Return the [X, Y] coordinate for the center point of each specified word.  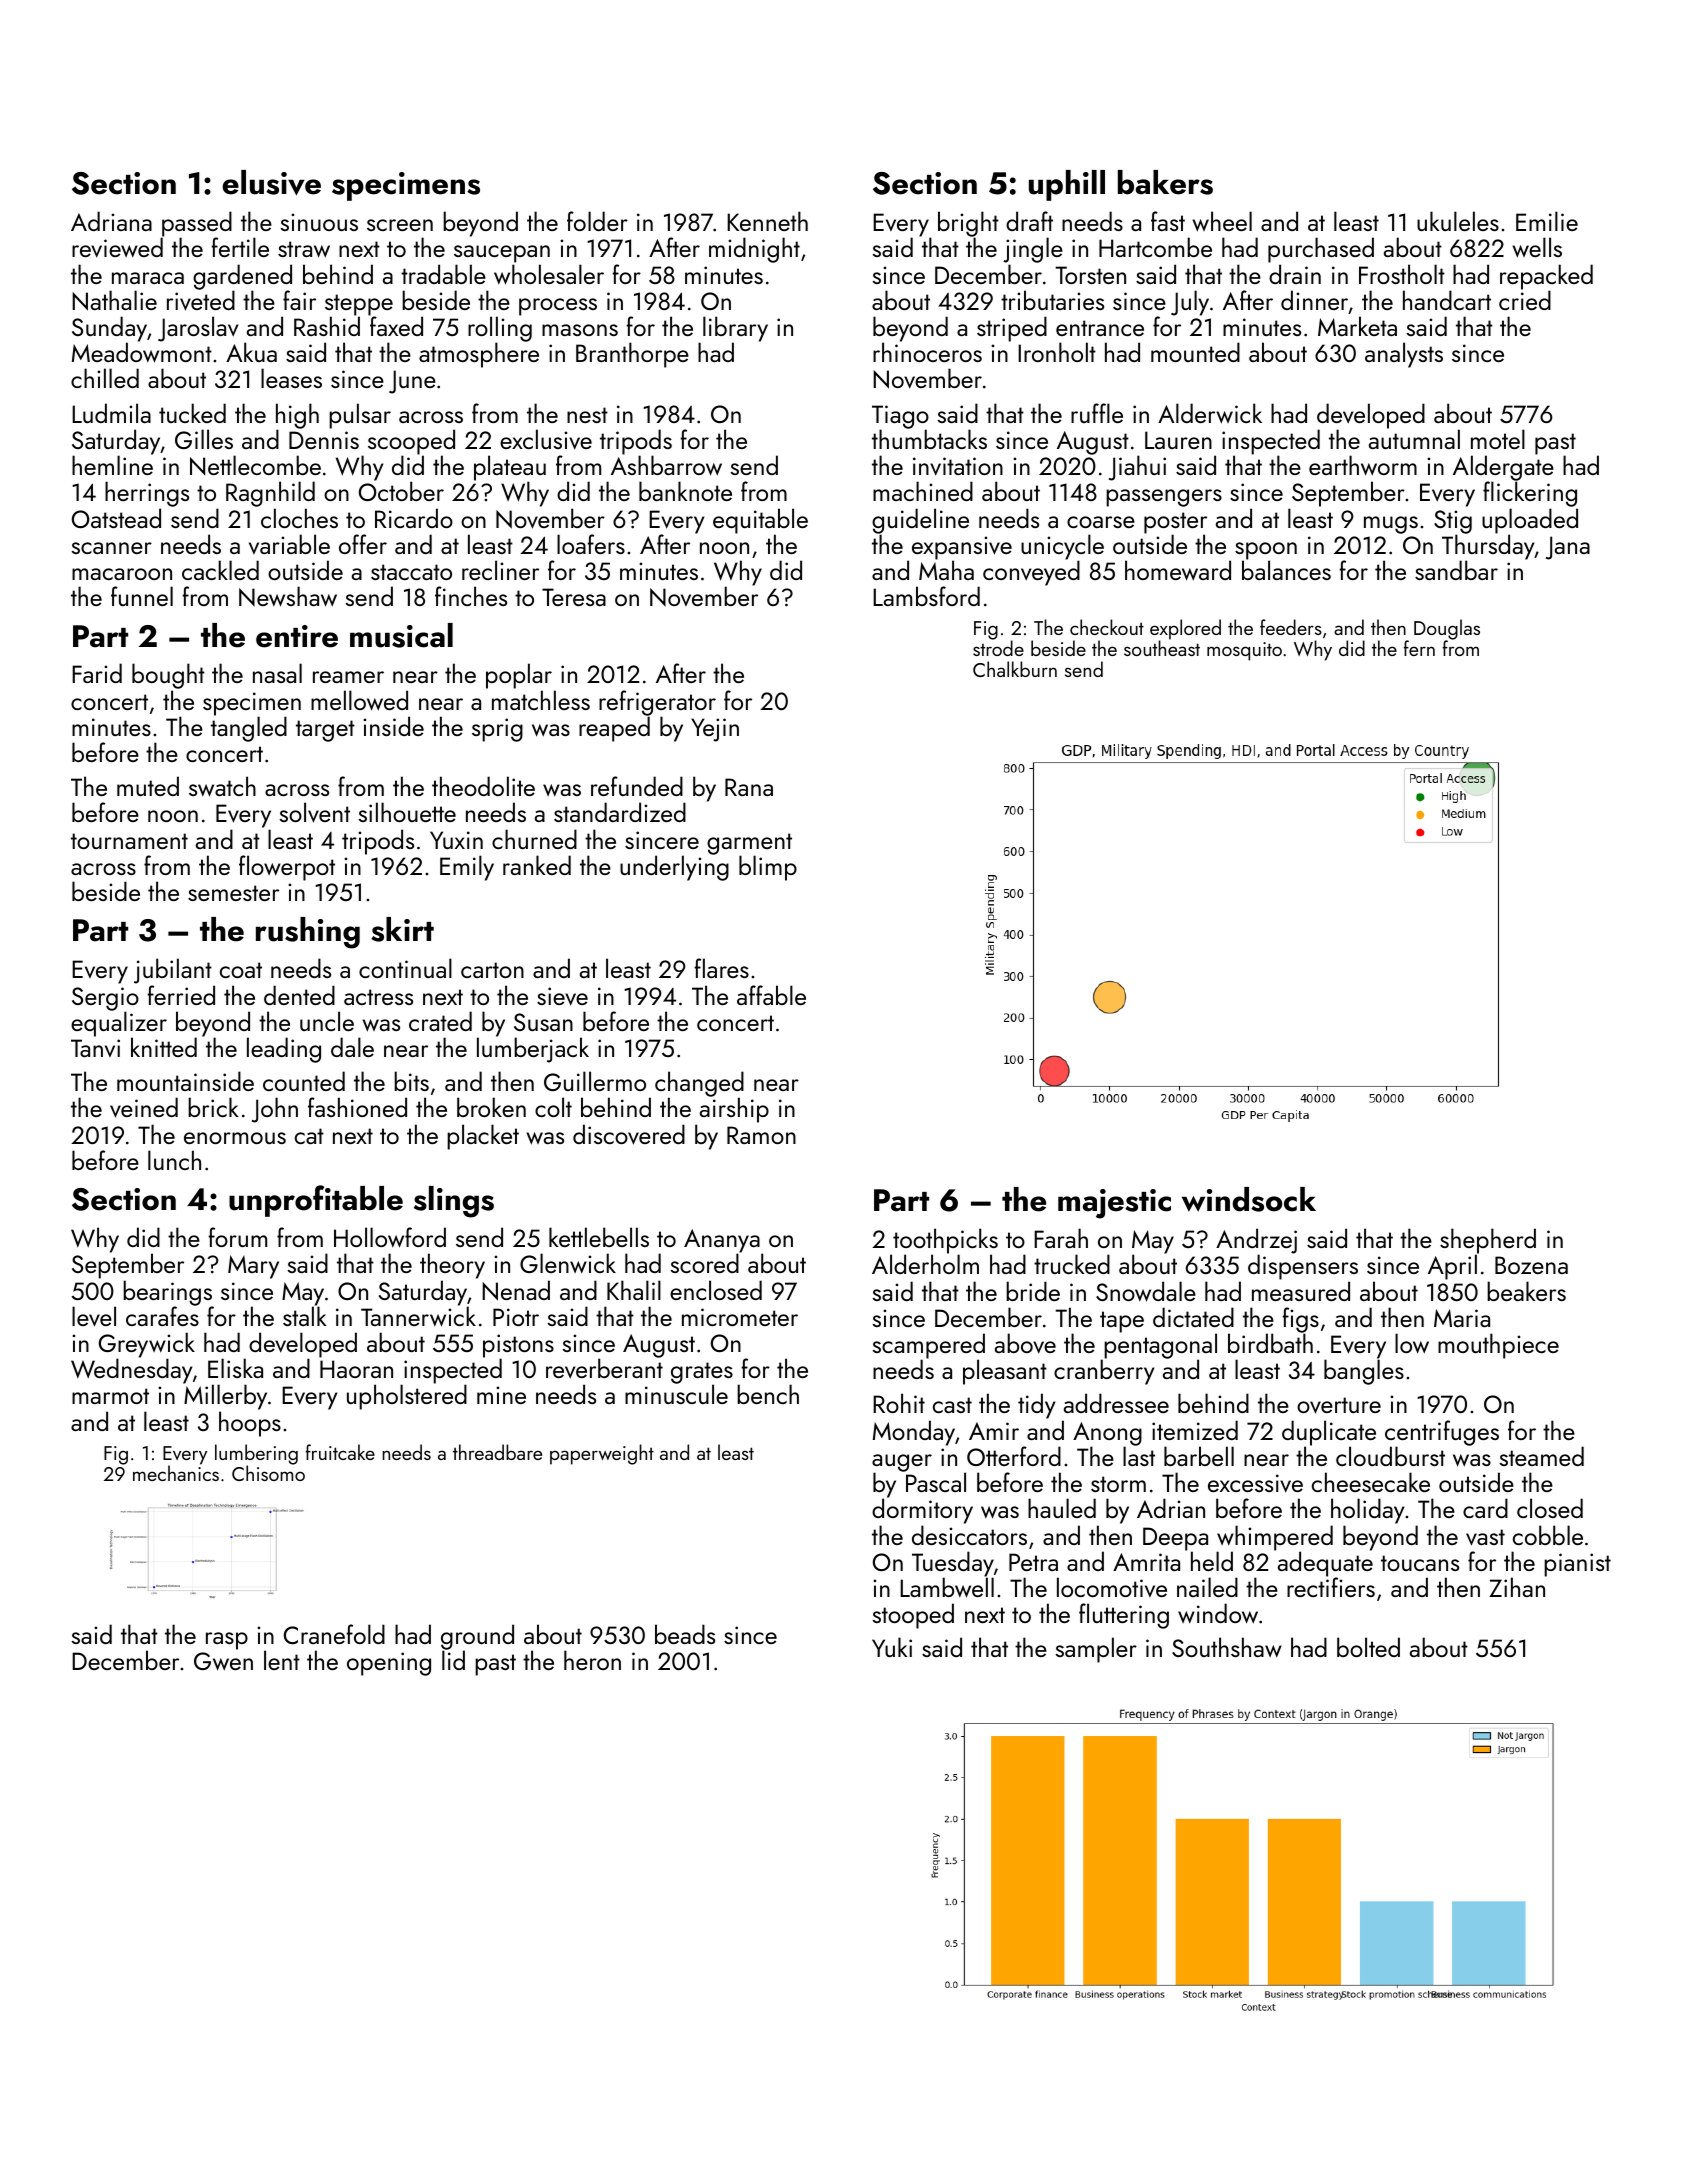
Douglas [1447, 630]
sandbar [1456, 570]
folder [597, 221]
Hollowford [390, 1237]
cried [1525, 300]
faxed [396, 326]
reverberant [604, 1369]
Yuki [892, 1647]
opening [389, 1664]
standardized [620, 812]
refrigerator [657, 703]
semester [233, 893]
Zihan [1517, 1587]
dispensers [1303, 1267]
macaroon [122, 574]
